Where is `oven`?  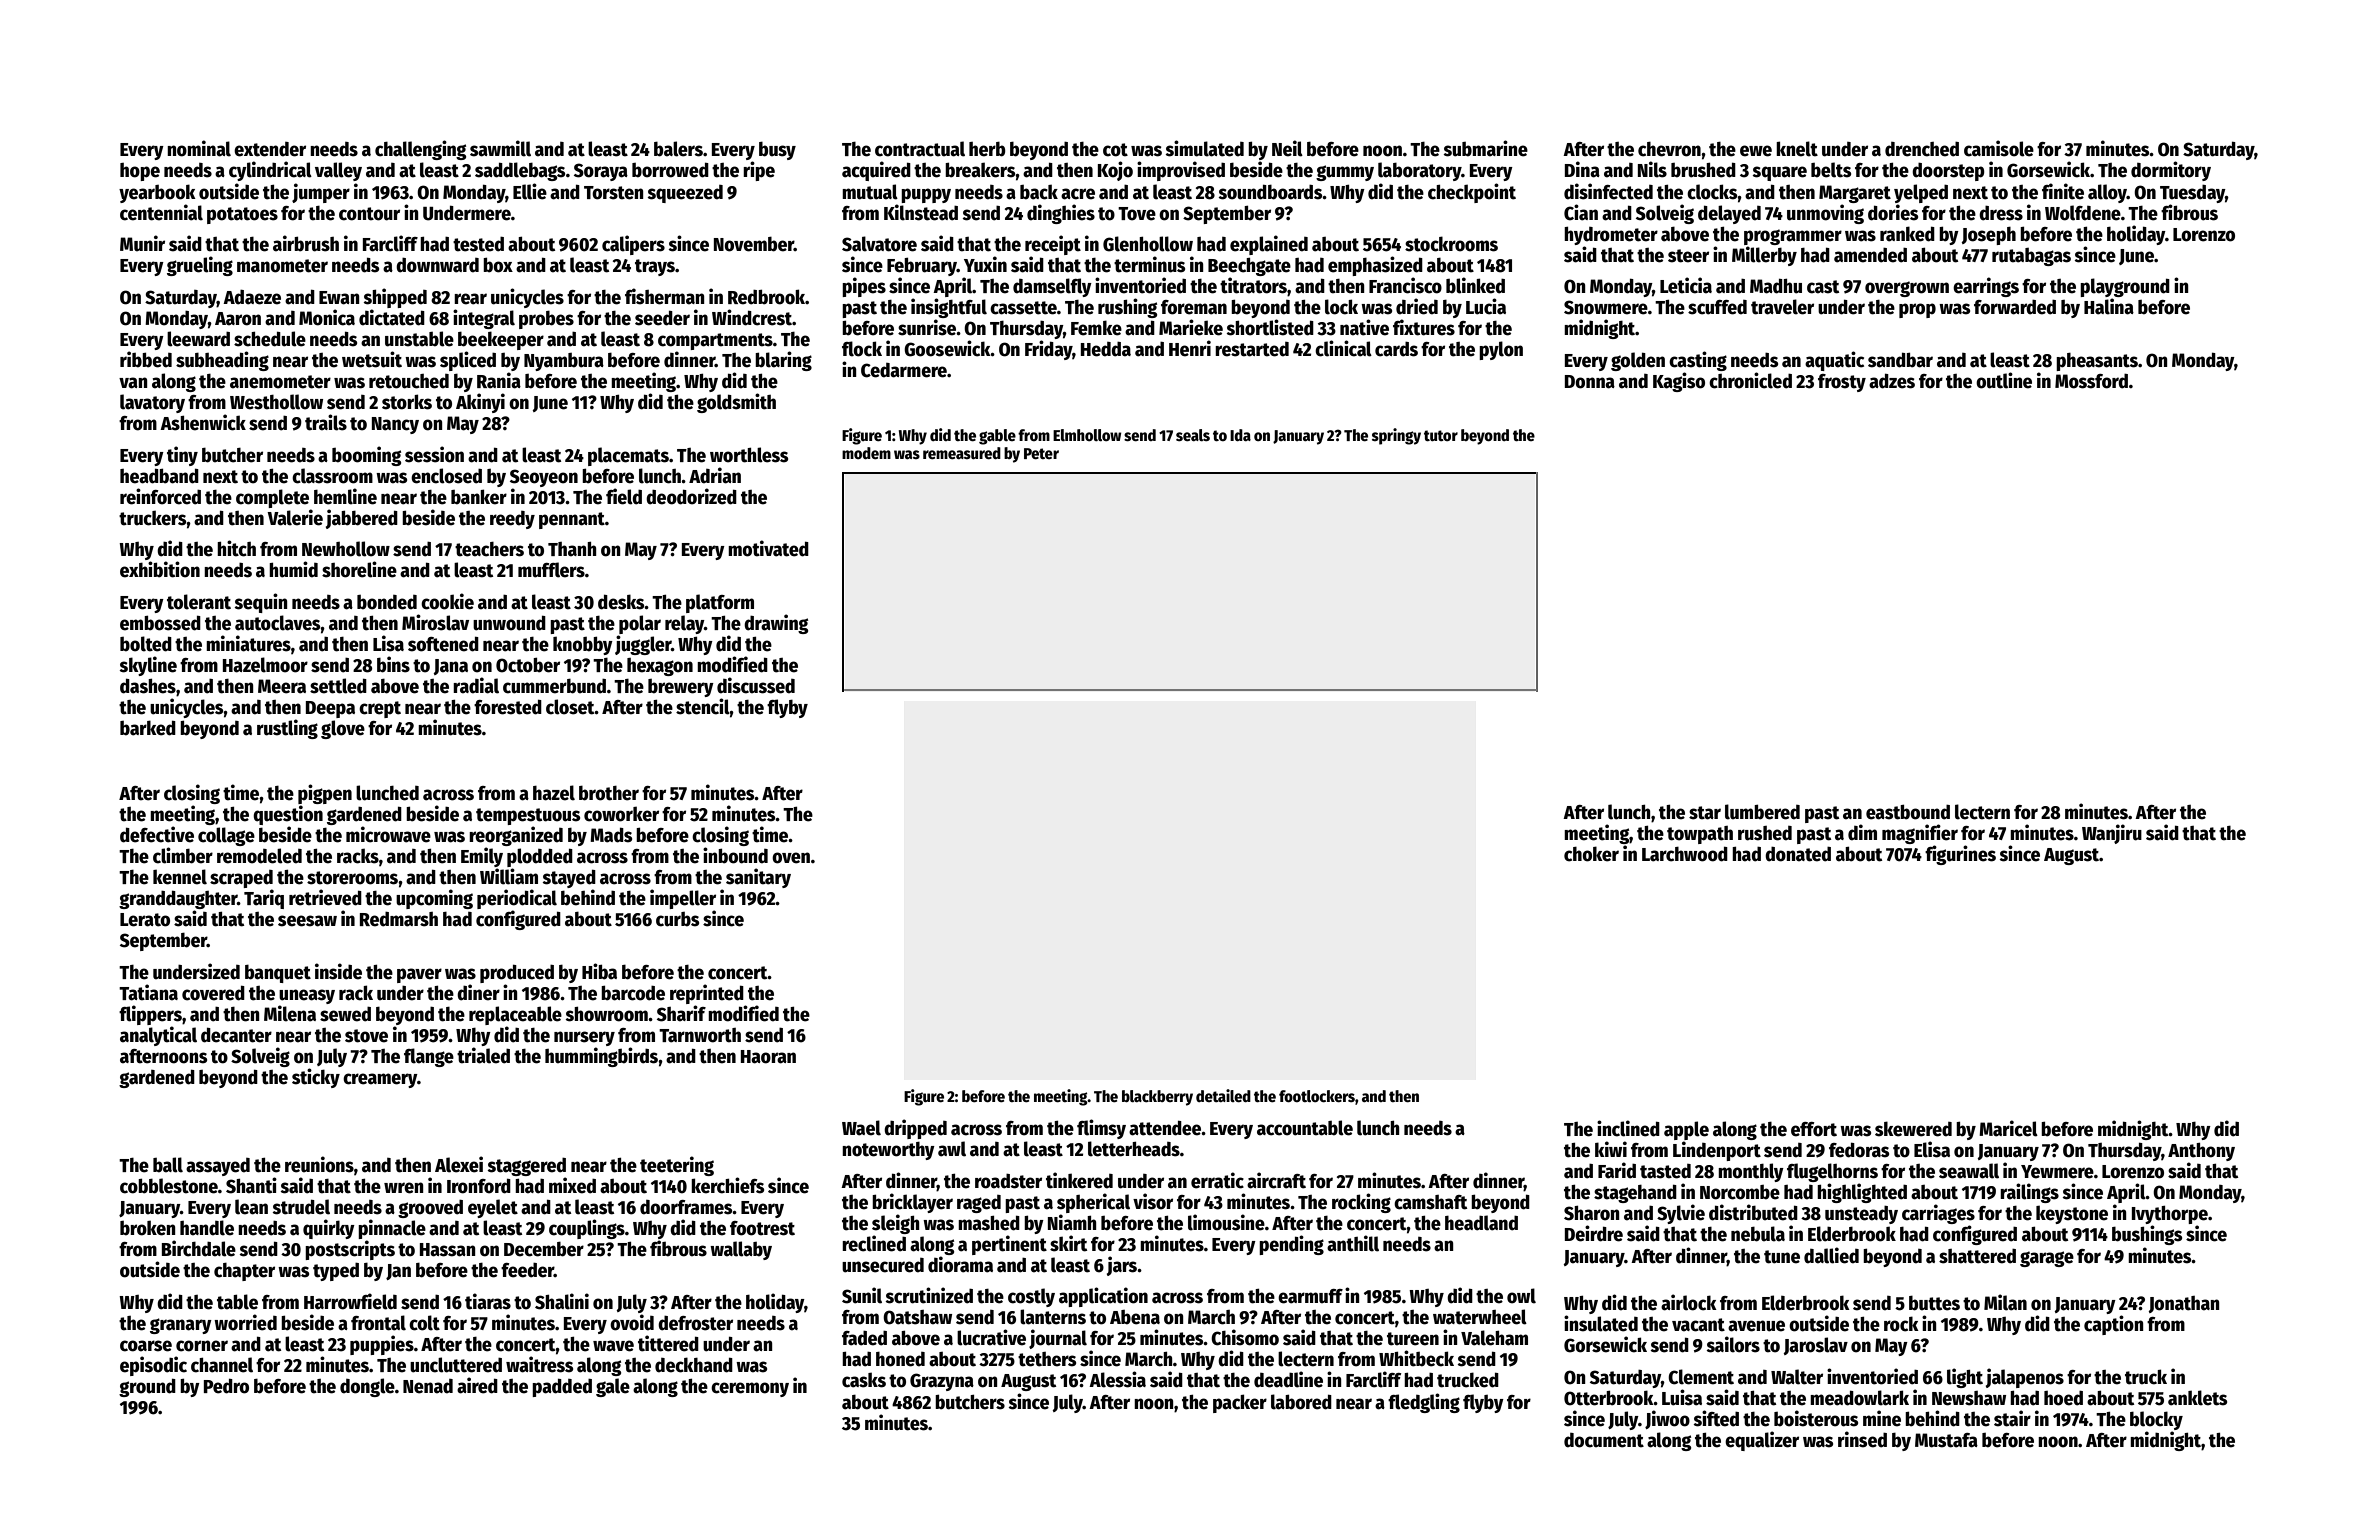 oven is located at coordinates (791, 858).
